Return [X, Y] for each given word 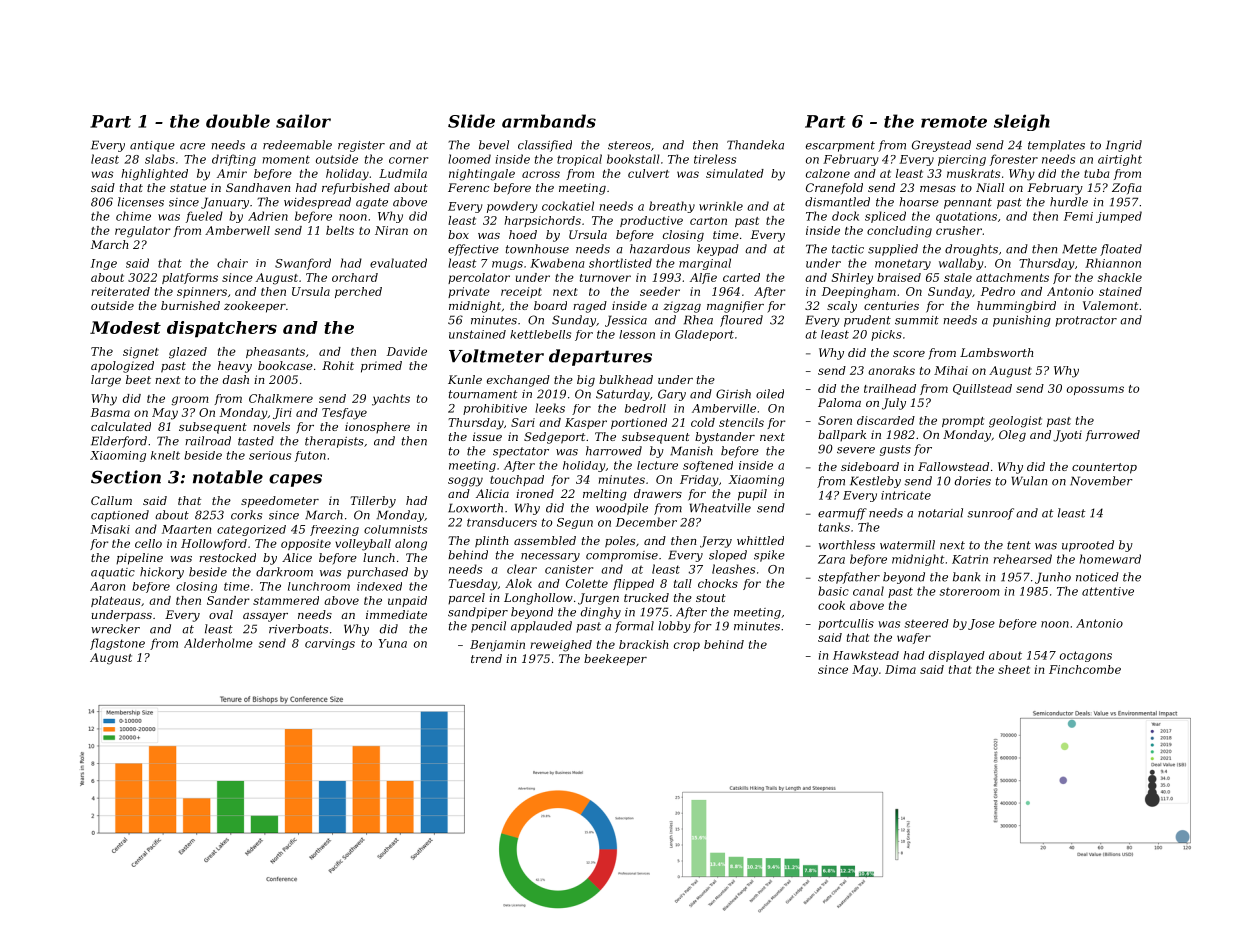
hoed [523, 234]
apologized [122, 367]
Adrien [268, 216]
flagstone [117, 644]
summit [917, 320]
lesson [637, 334]
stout [711, 598]
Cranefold [834, 188]
